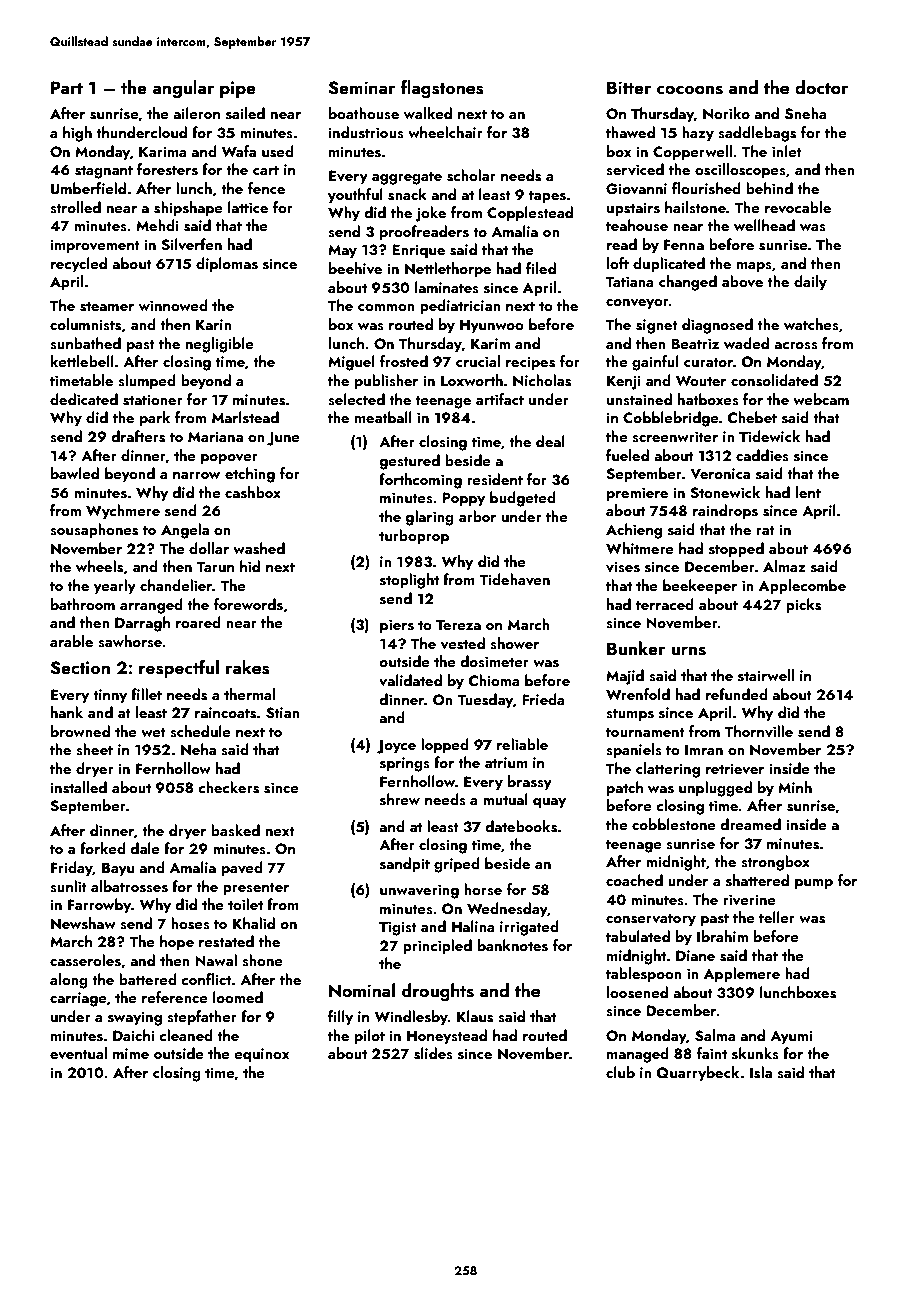 The width and height of the document is (908, 1316). I want to click on Quarrybeck, so click(698, 1074).
